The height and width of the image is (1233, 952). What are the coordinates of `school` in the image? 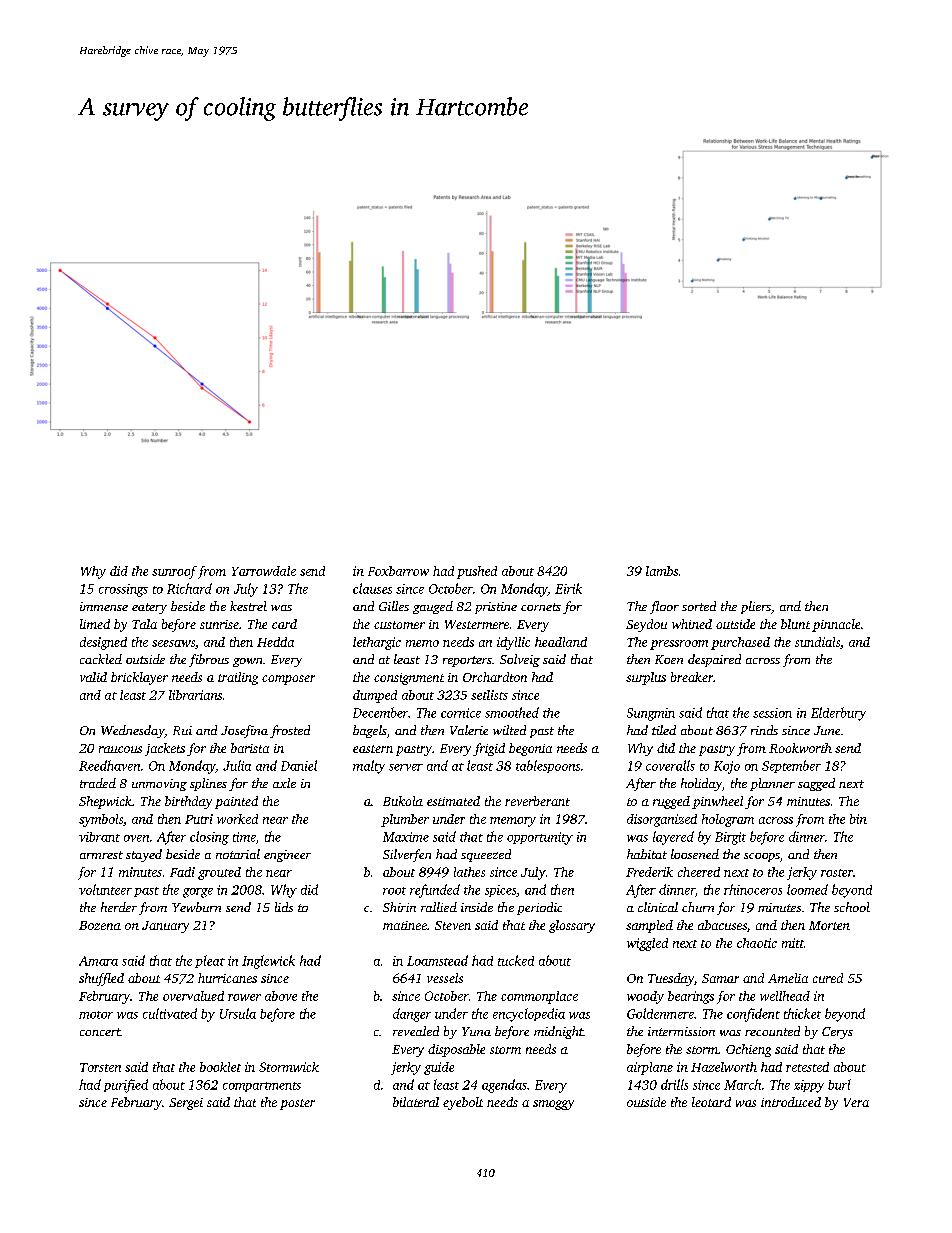 It's located at (852, 907).
